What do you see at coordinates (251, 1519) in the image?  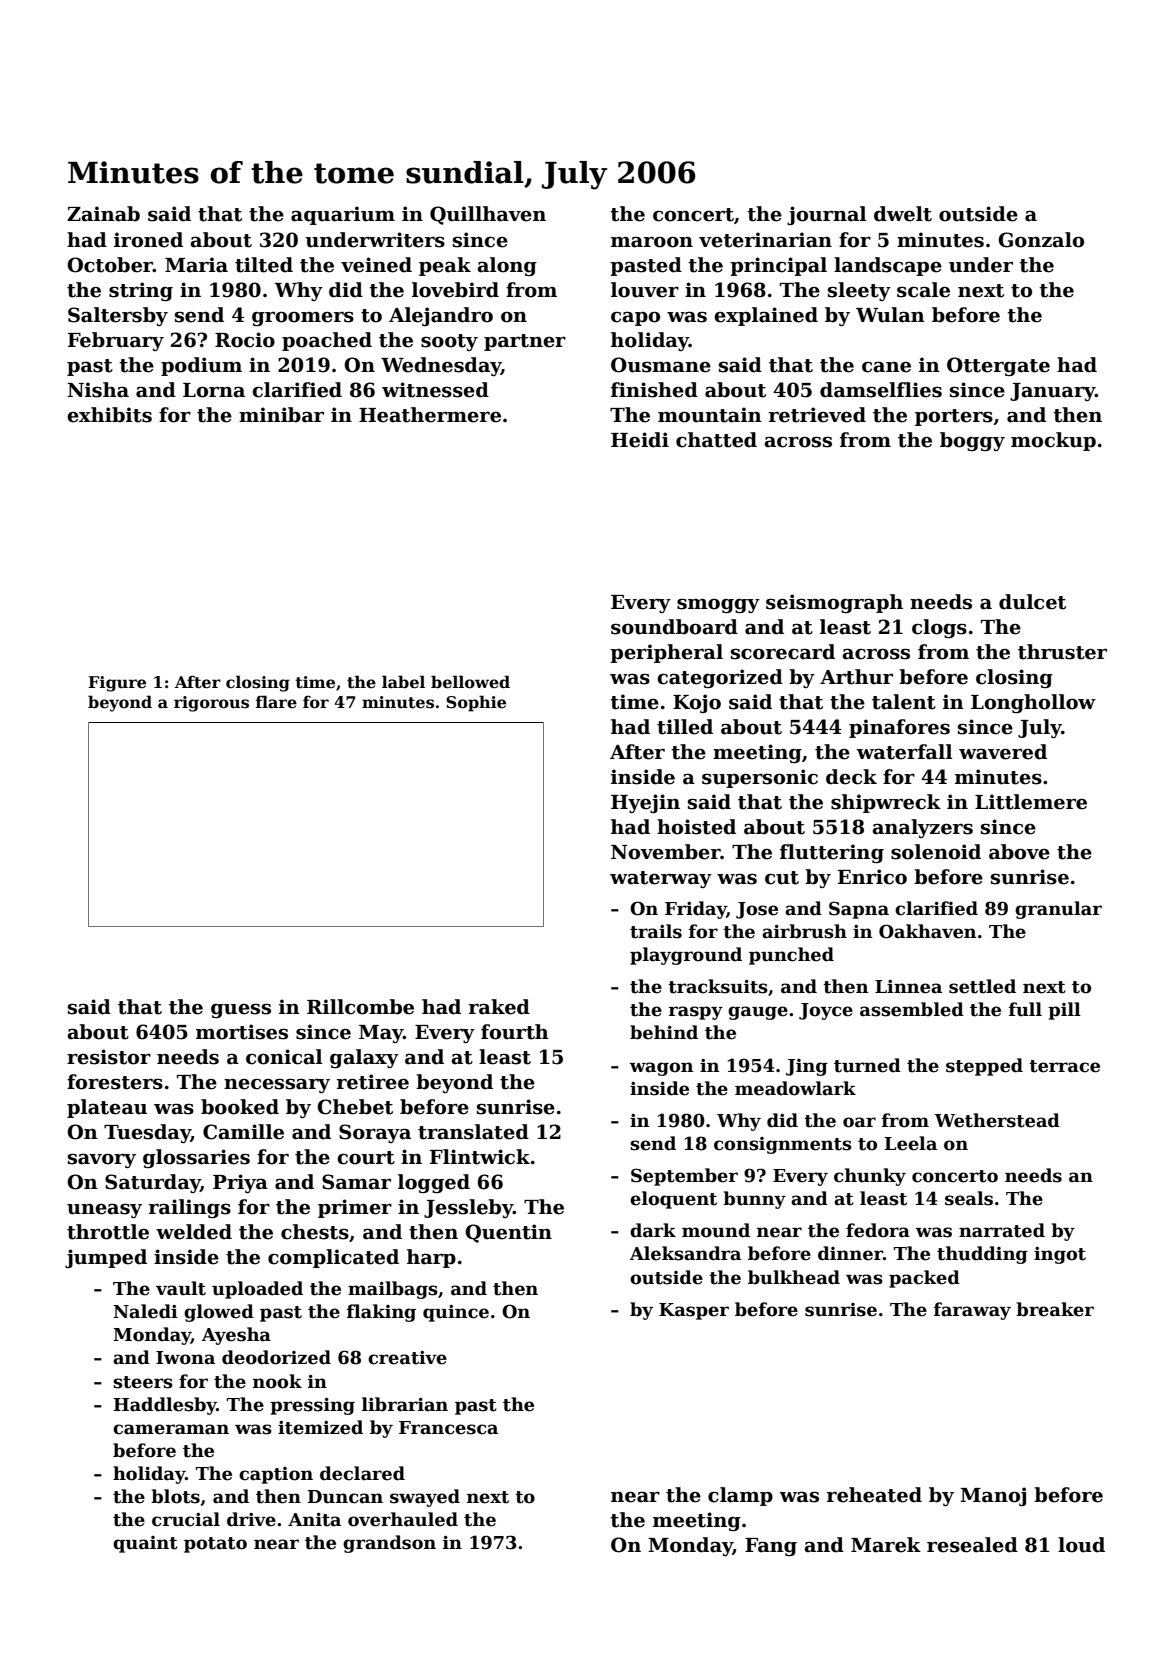 I see `drive` at bounding box center [251, 1519].
